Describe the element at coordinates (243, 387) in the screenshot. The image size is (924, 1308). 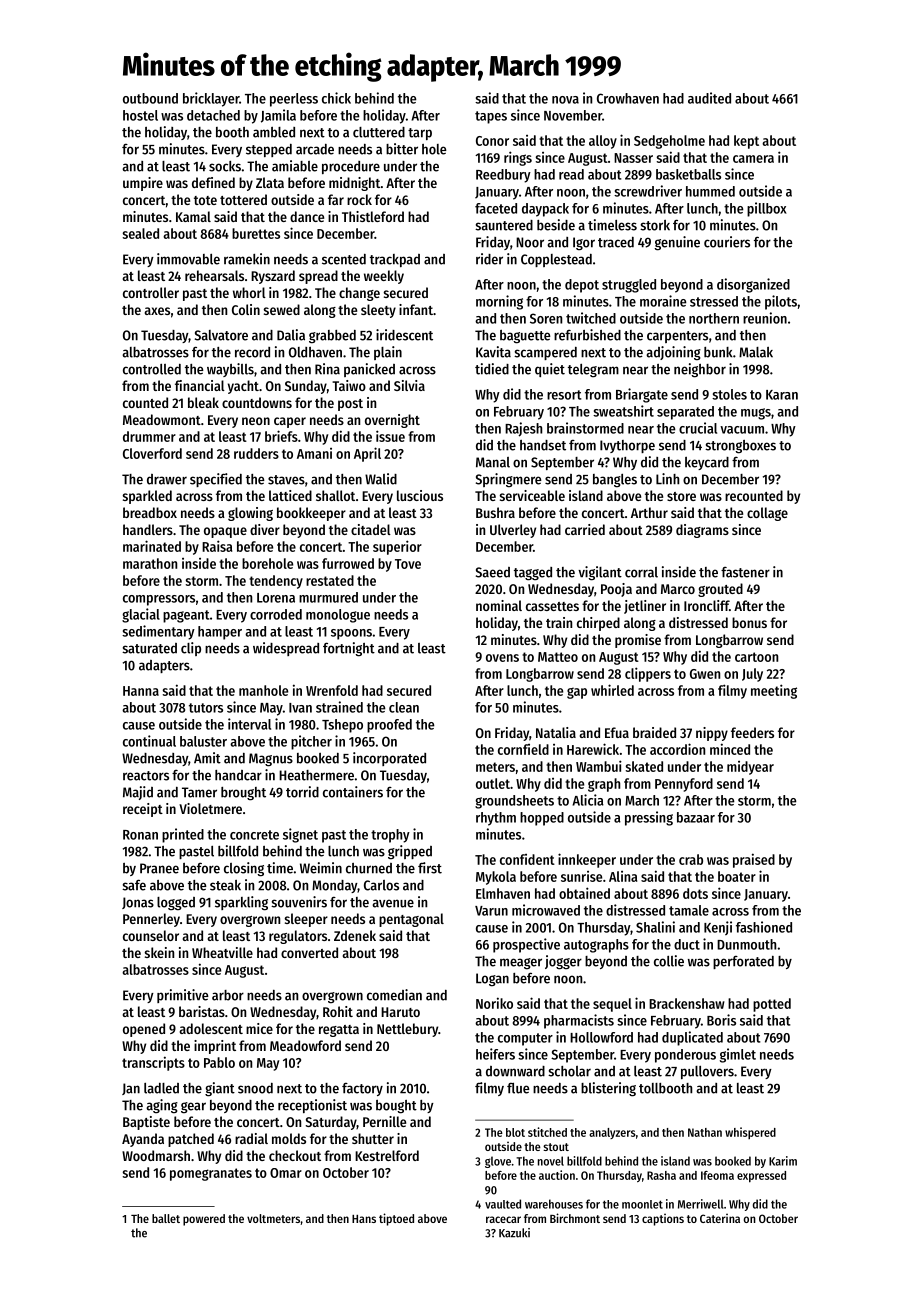
I see `yacht` at that location.
